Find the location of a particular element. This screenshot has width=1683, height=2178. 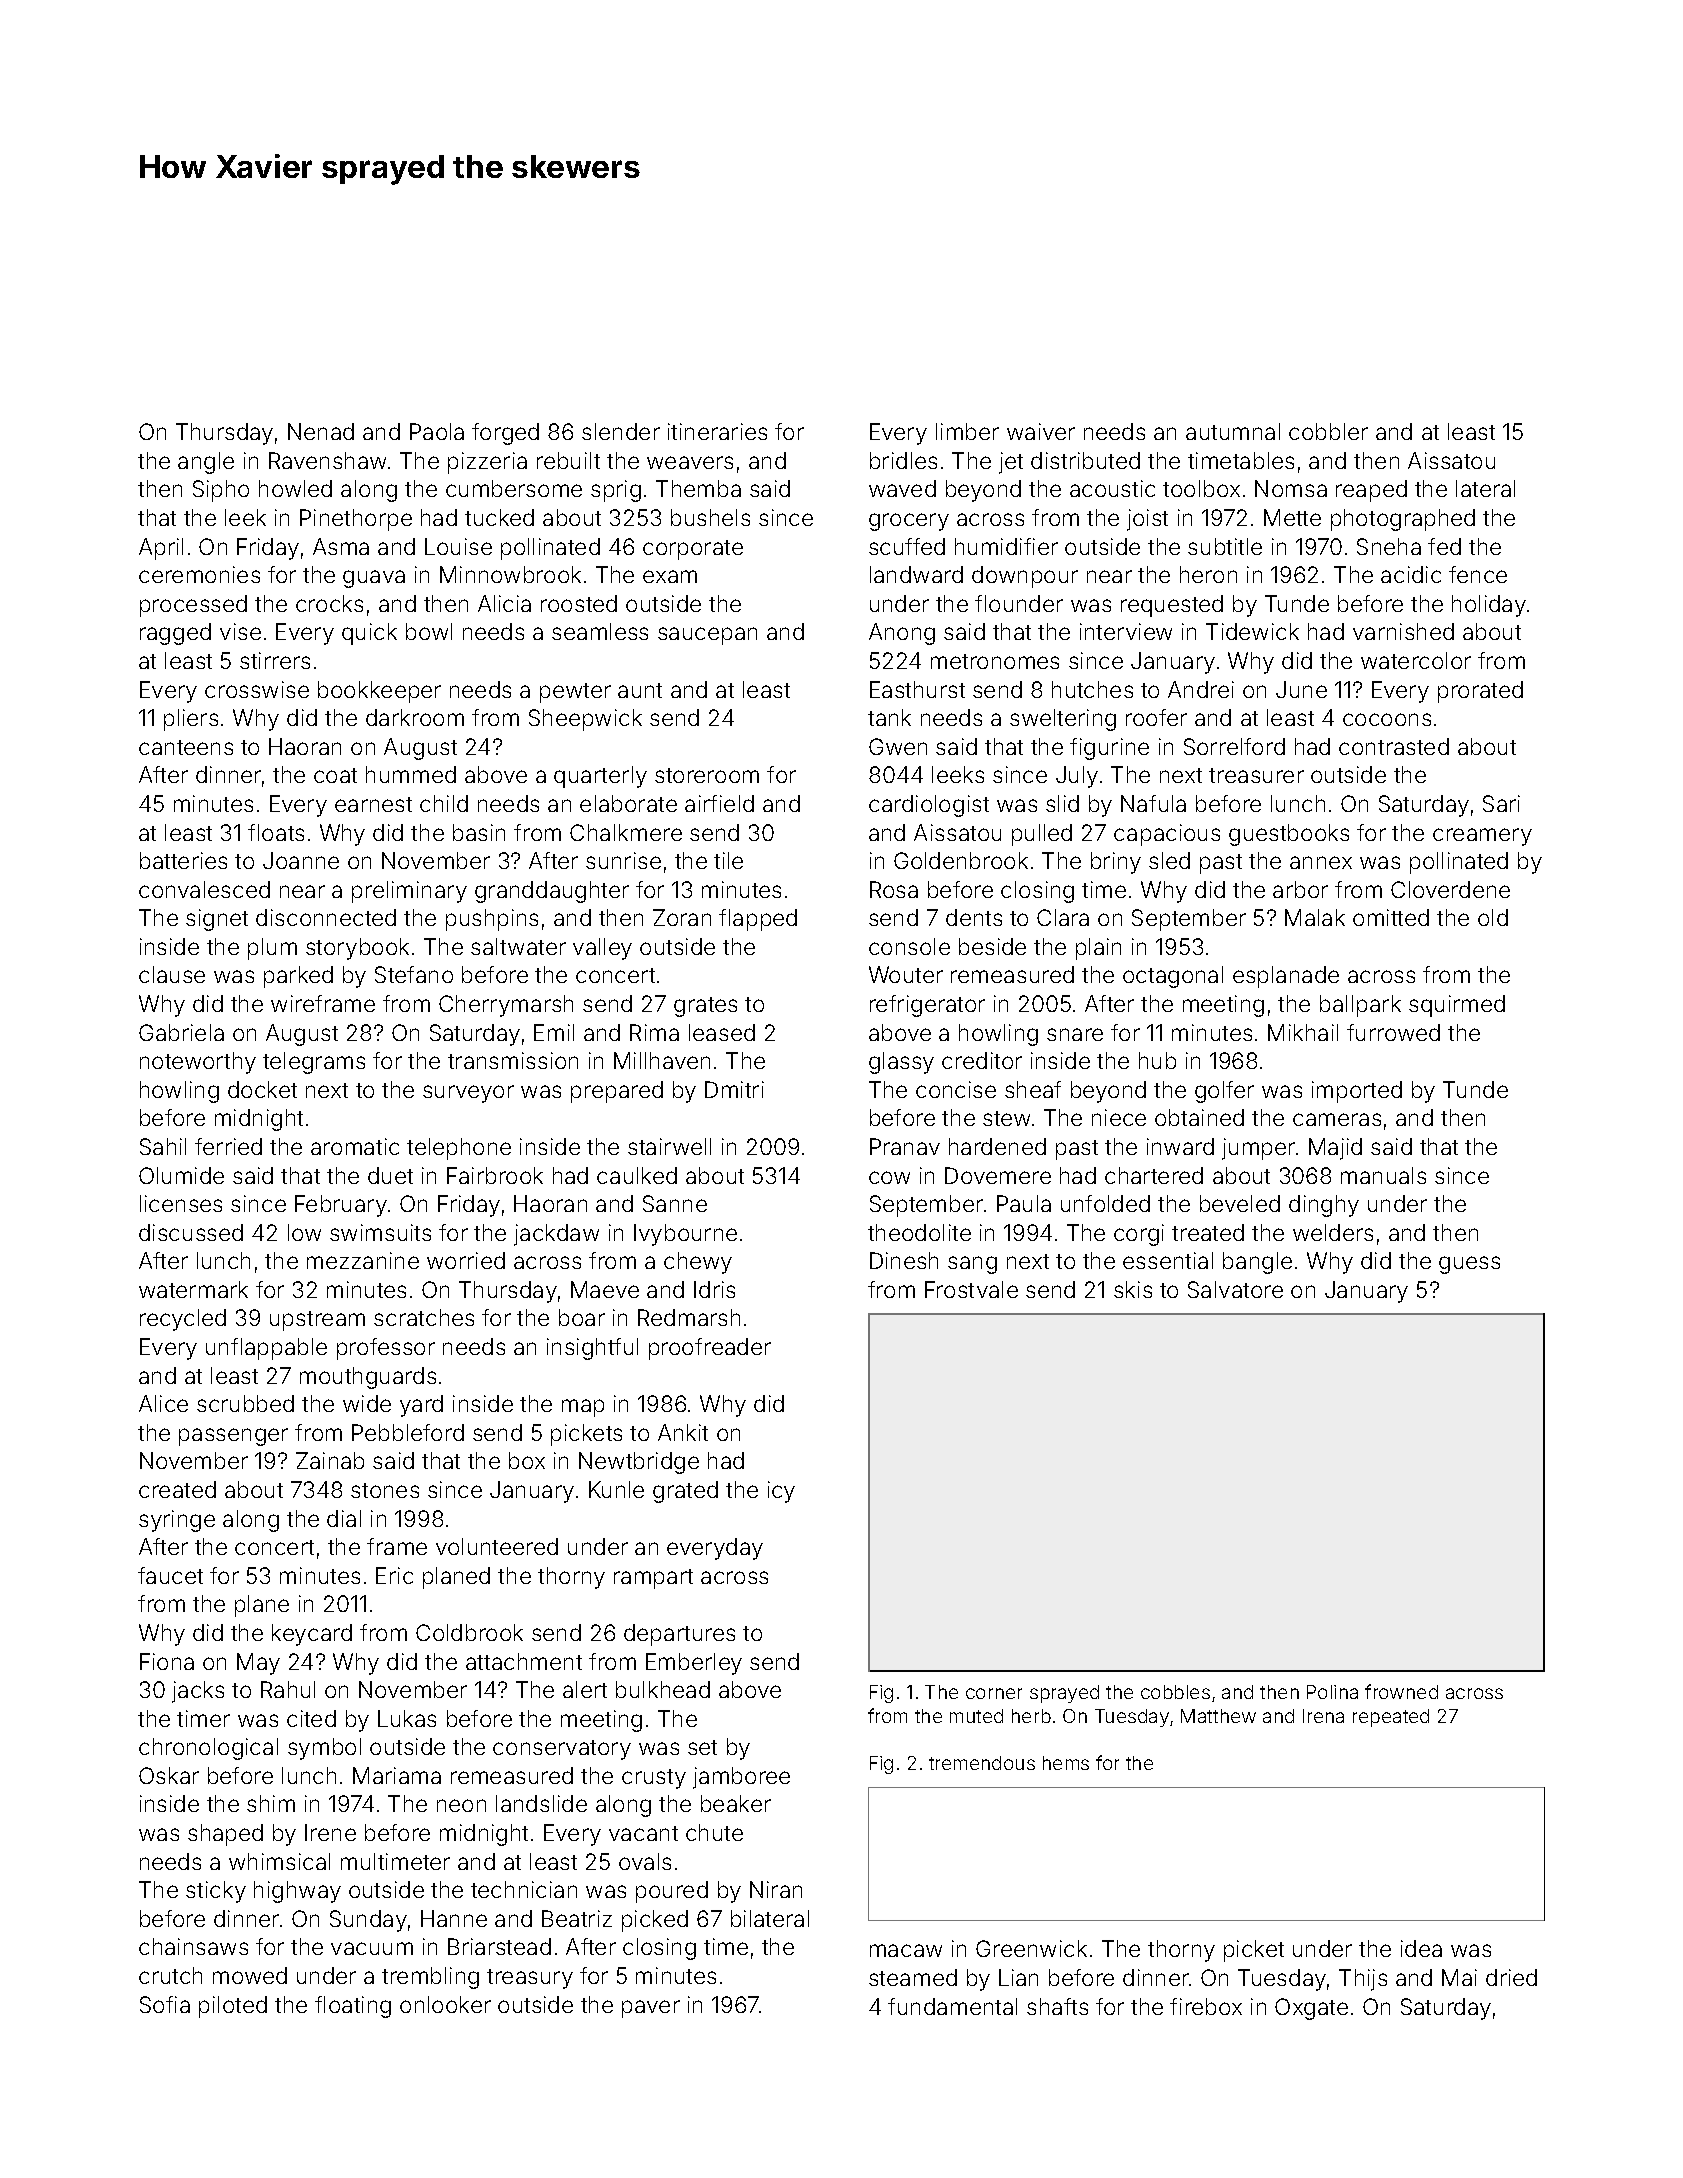

itineraries is located at coordinates (717, 431).
